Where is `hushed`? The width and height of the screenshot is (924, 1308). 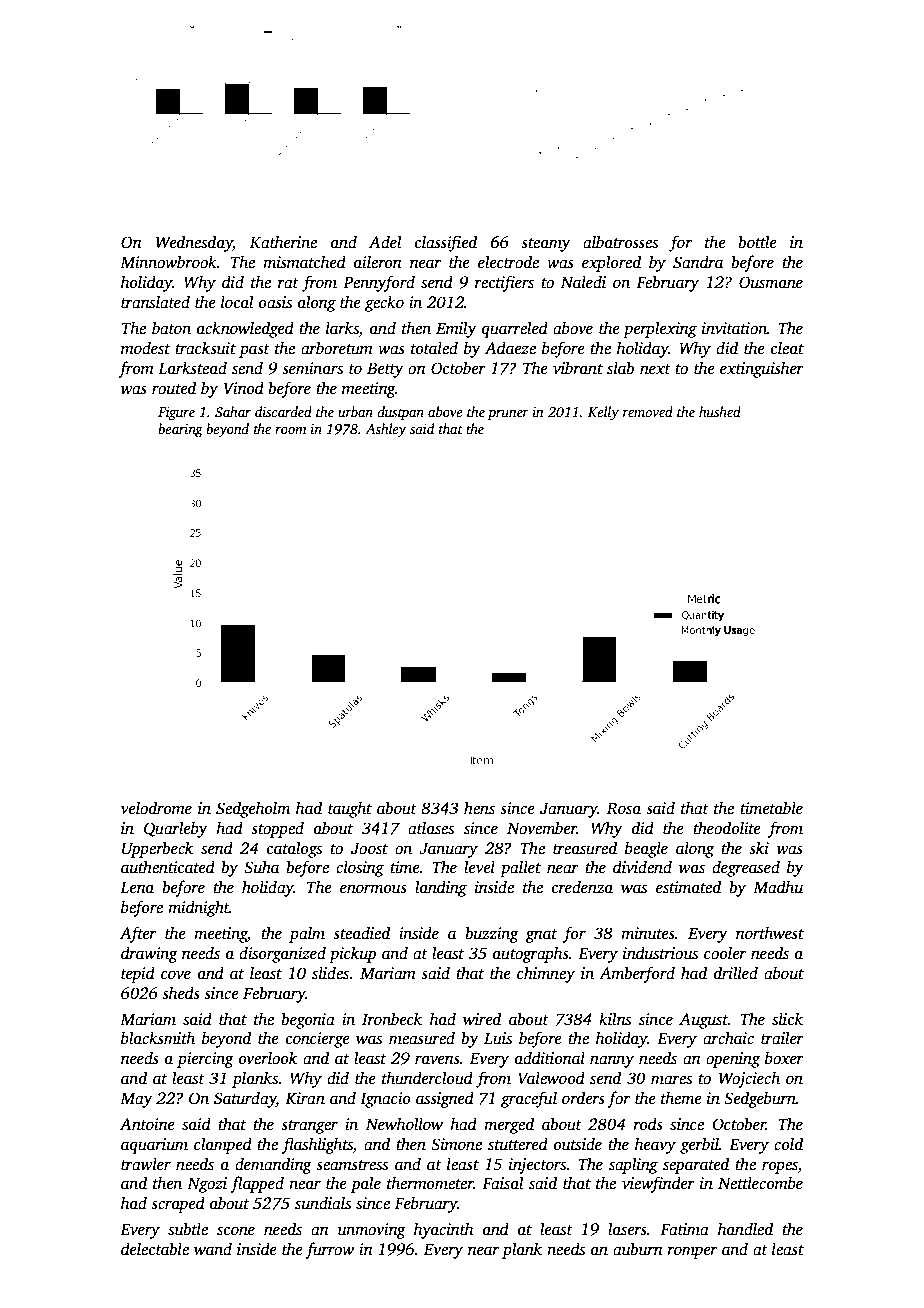
hushed is located at coordinates (720, 411).
